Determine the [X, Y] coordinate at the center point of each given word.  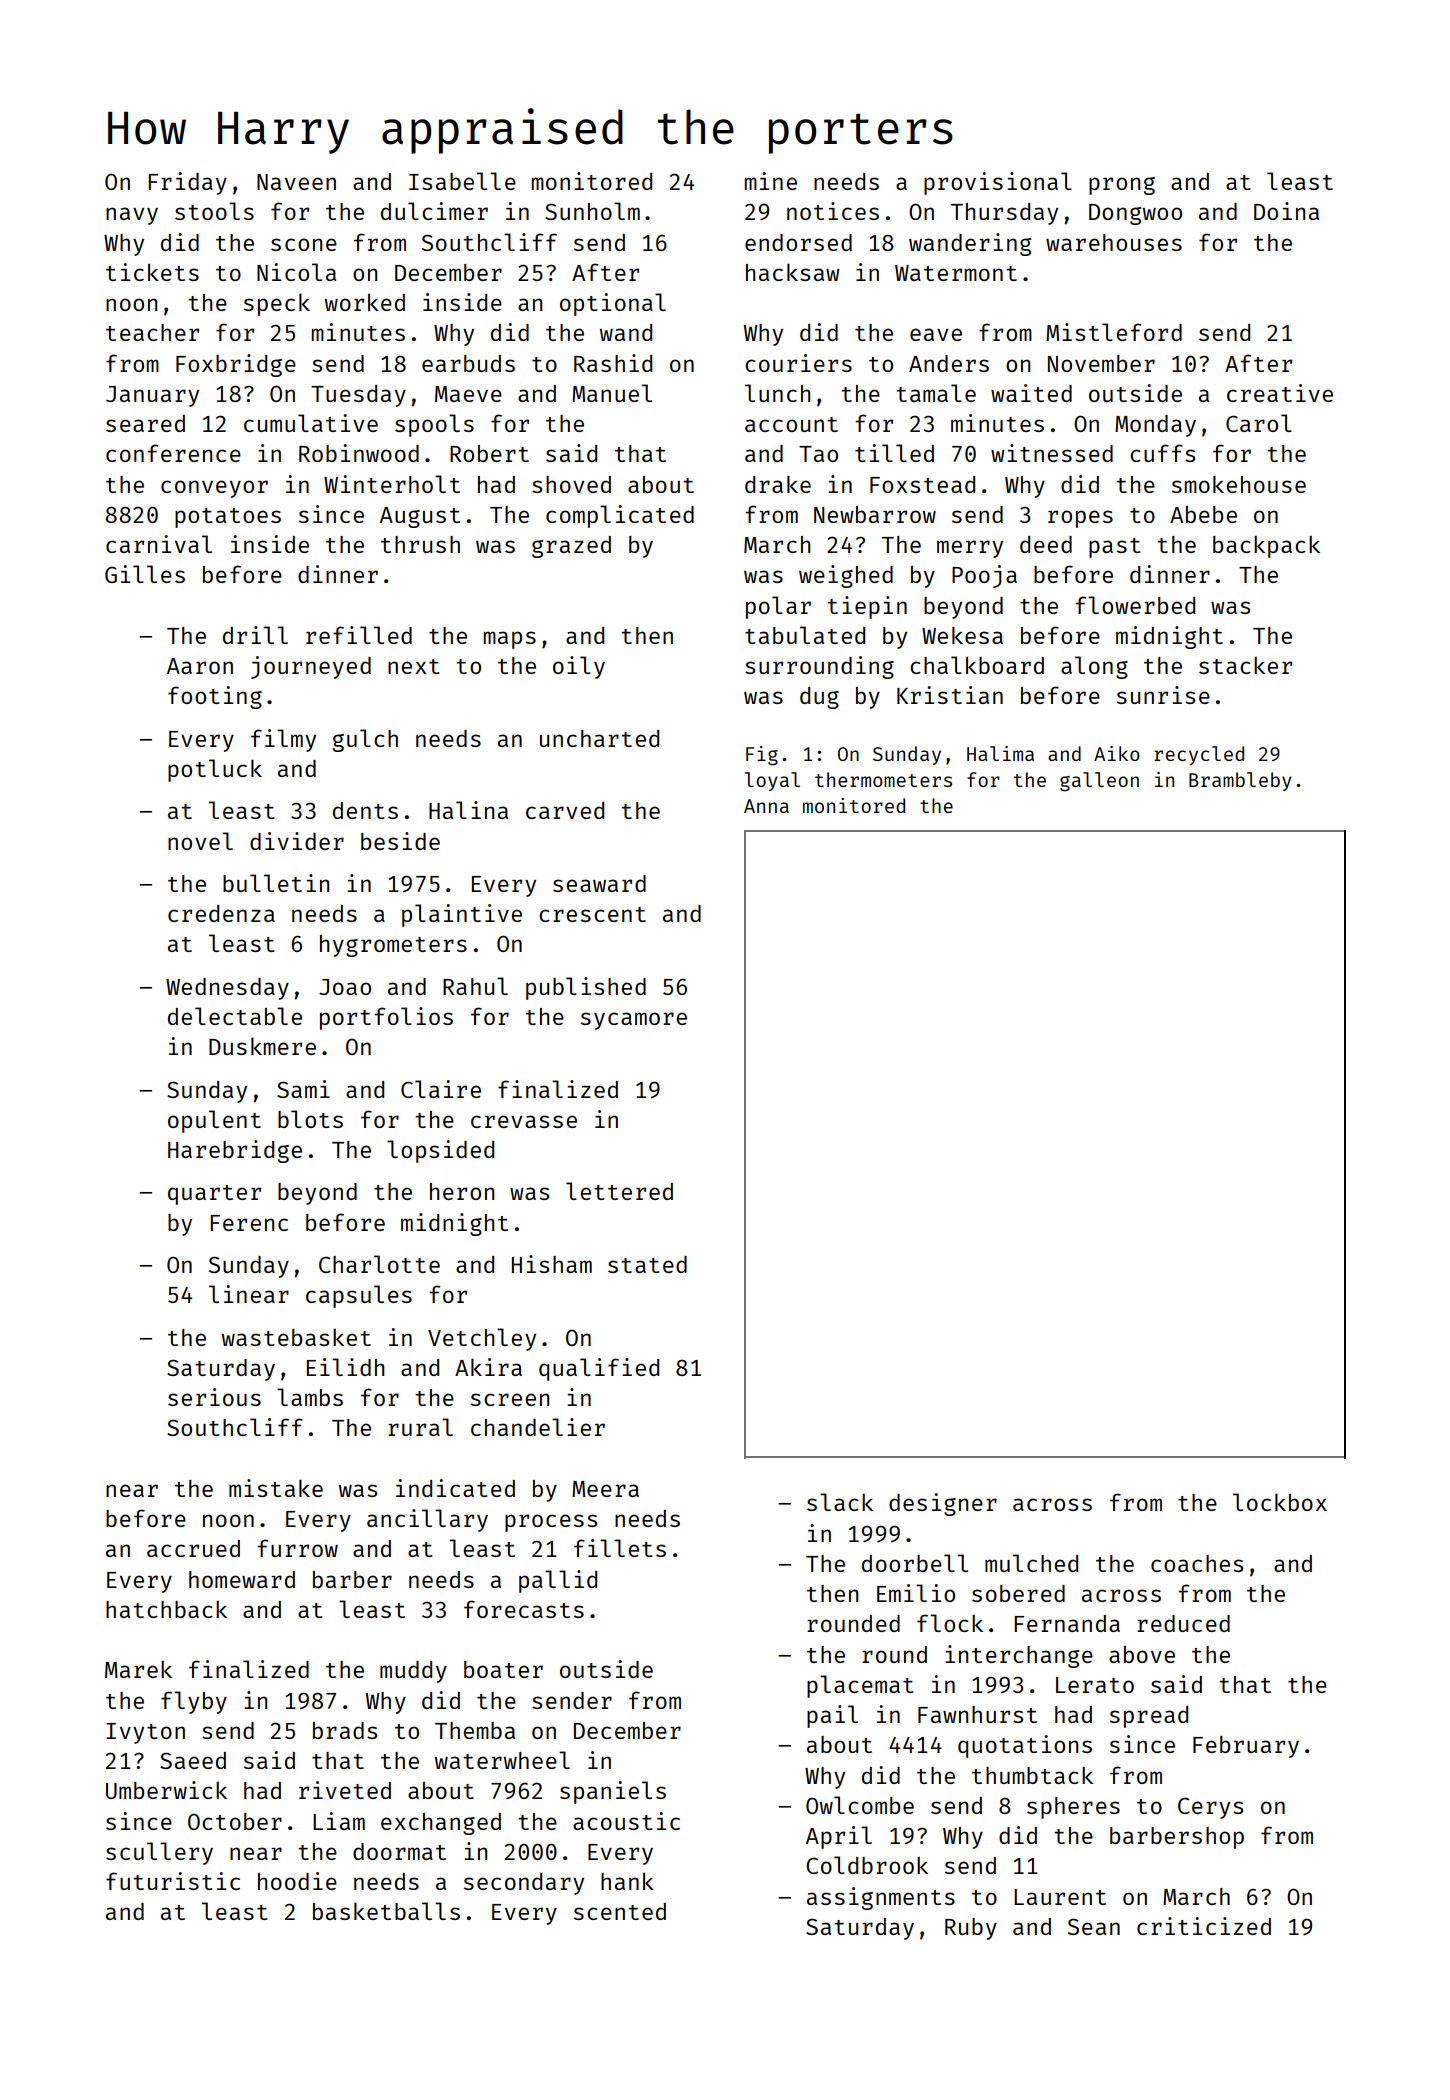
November [1101, 363]
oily [579, 667]
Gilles [145, 574]
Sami [303, 1089]
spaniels [613, 1792]
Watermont [956, 273]
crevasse [524, 1121]
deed [1046, 544]
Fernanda [1067, 1623]
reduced [1183, 1623]
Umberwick [166, 1790]
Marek [138, 1669]
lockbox [1280, 1502]
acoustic [626, 1821]
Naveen [296, 182]
